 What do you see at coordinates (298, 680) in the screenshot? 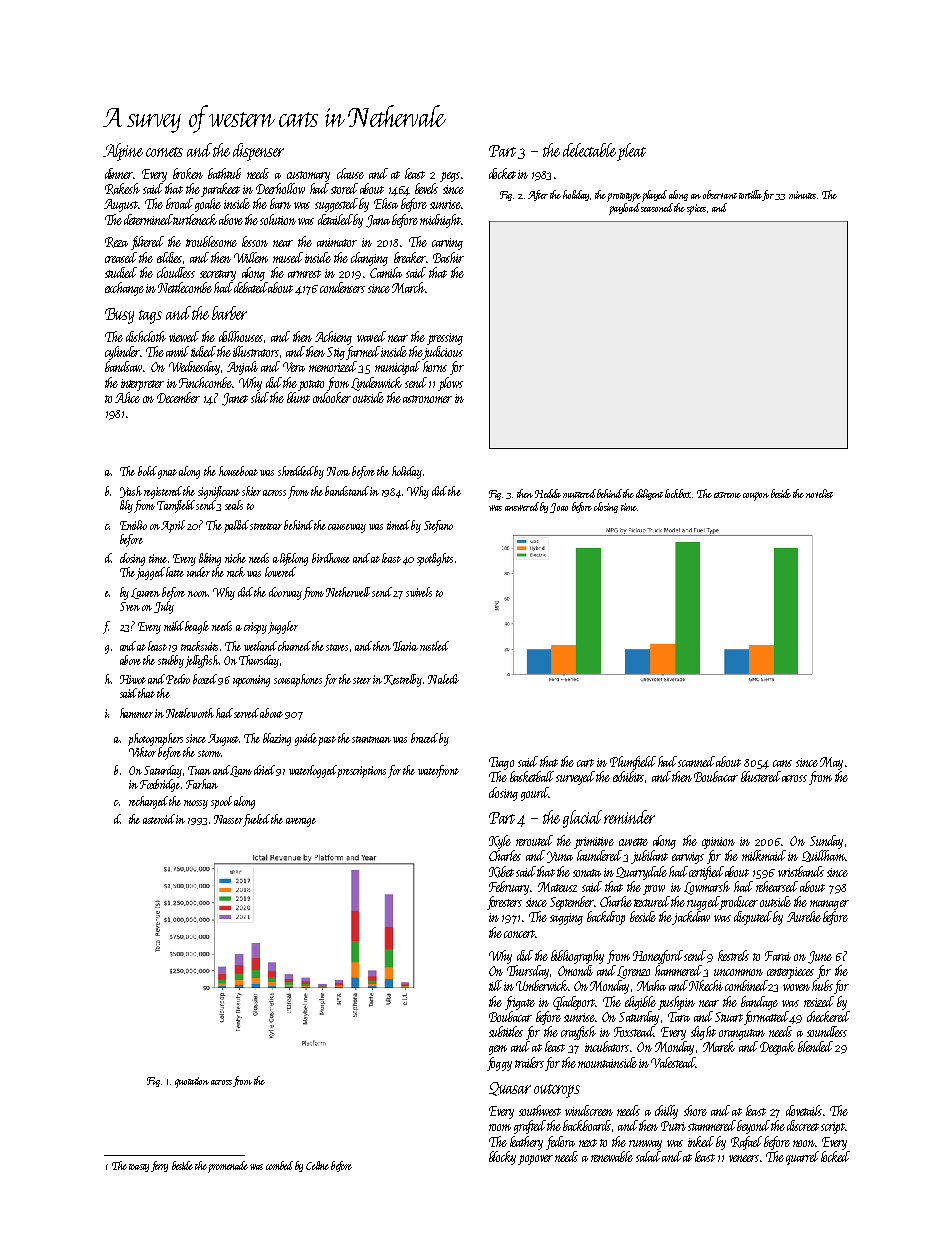
I see `sousaphones` at bounding box center [298, 680].
